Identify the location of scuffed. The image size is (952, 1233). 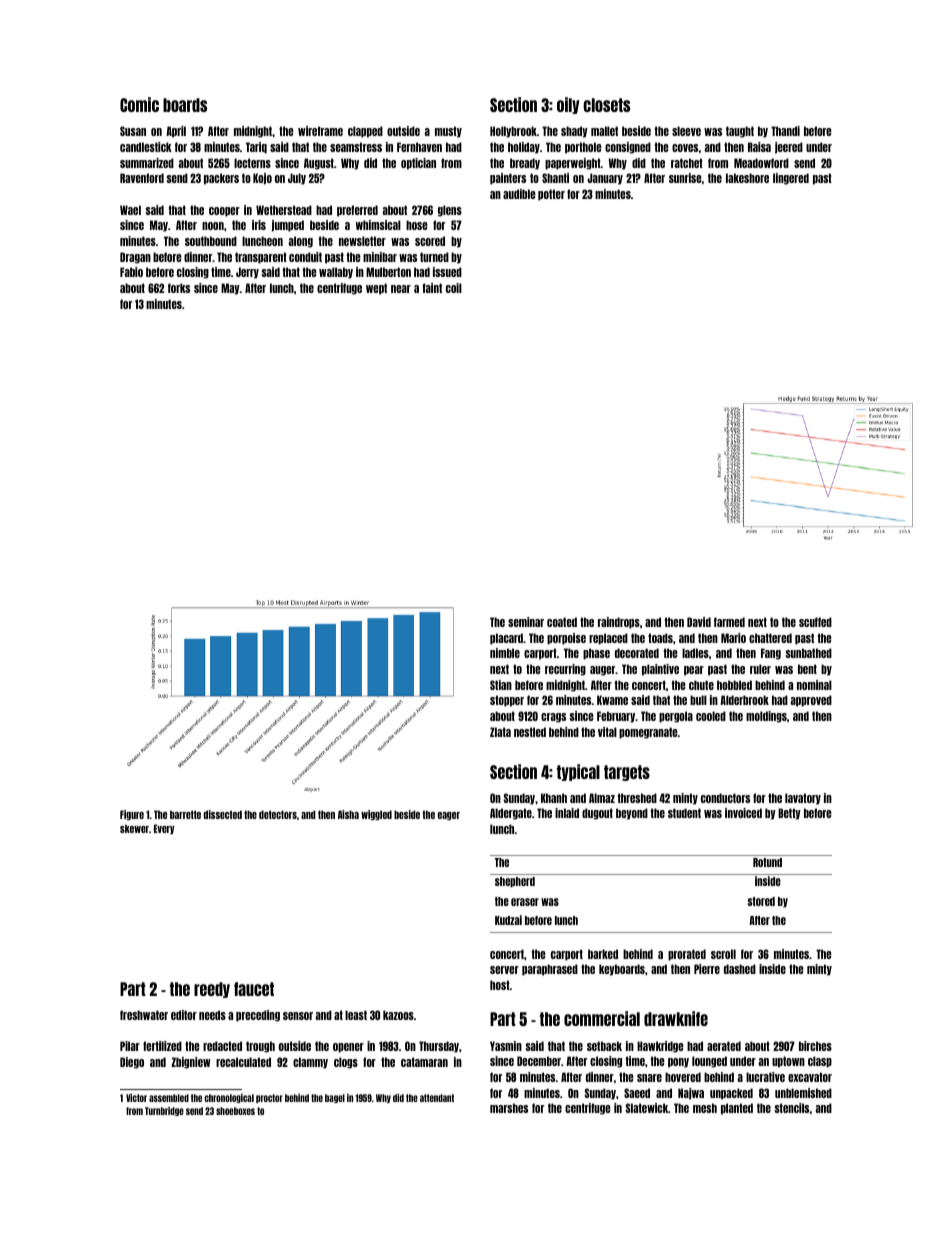
(815, 622).
